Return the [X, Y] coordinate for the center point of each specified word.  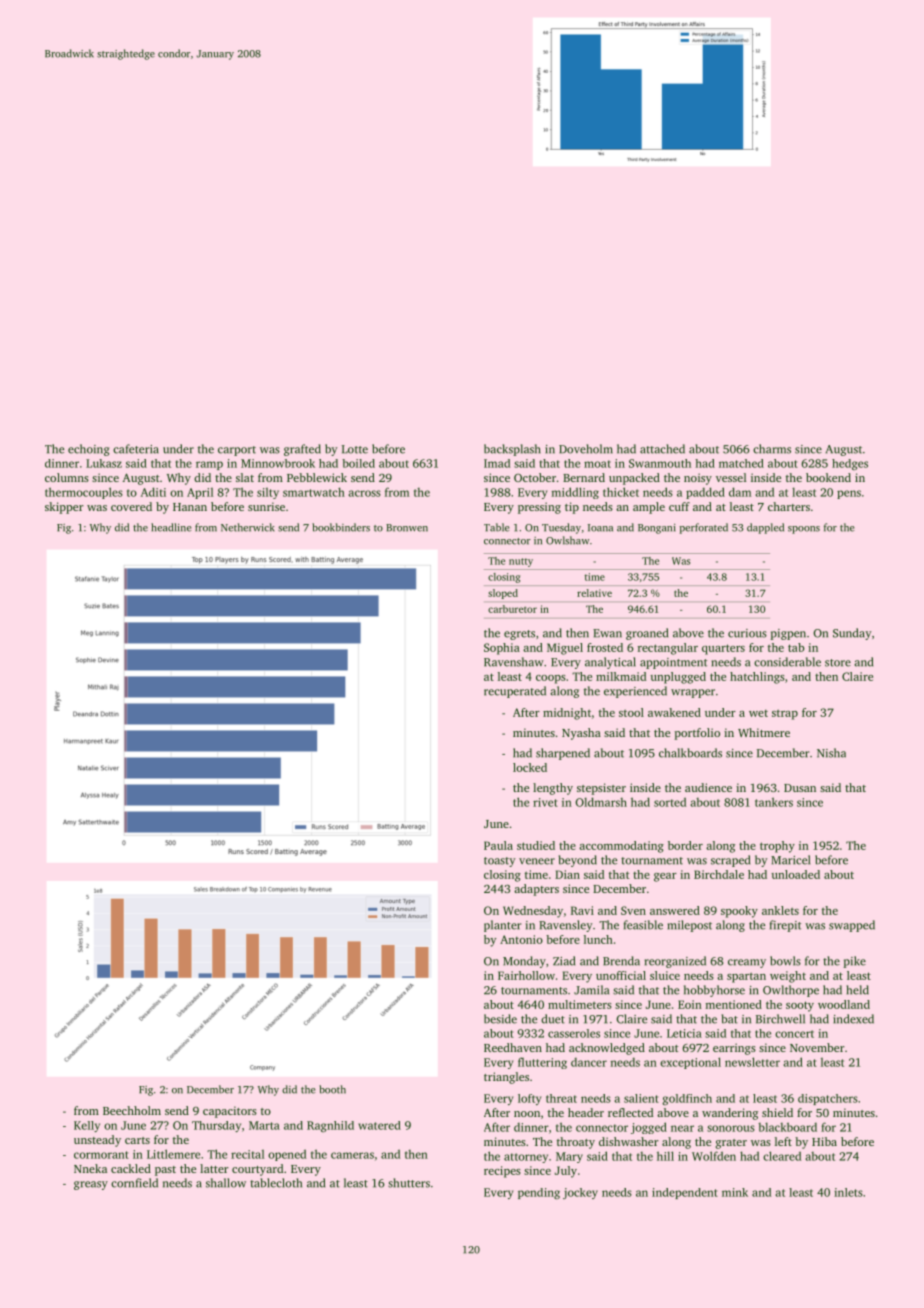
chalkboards [690, 753]
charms [772, 449]
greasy [91, 1185]
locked [530, 767]
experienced [635, 692]
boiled [358, 463]
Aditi [153, 492]
